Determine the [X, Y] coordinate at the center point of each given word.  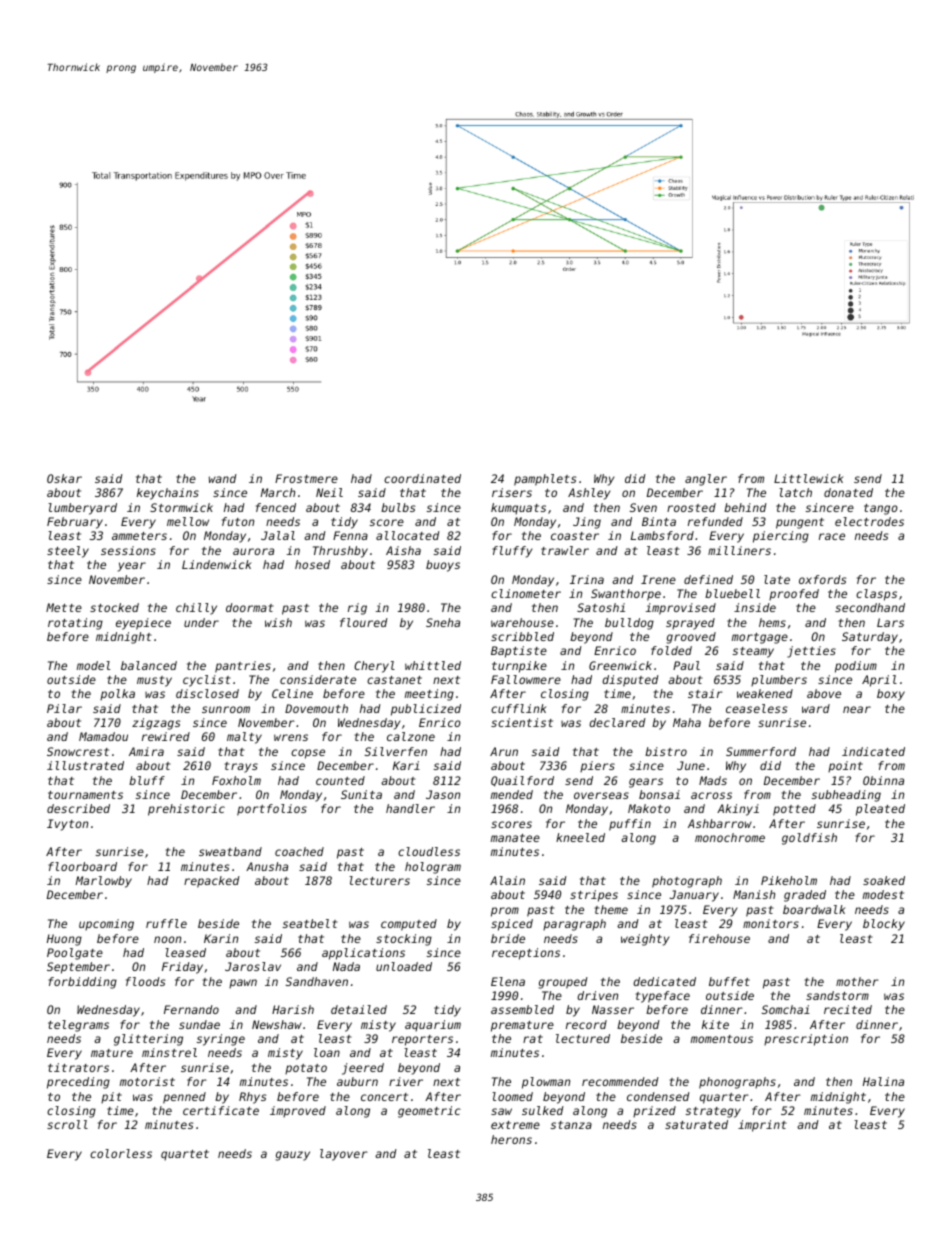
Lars [890, 622]
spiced [512, 925]
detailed [359, 1009]
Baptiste [519, 652]
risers [512, 492]
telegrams [78, 1026]
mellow [188, 521]
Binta [659, 521]
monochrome [730, 837]
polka [117, 695]
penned [184, 1098]
